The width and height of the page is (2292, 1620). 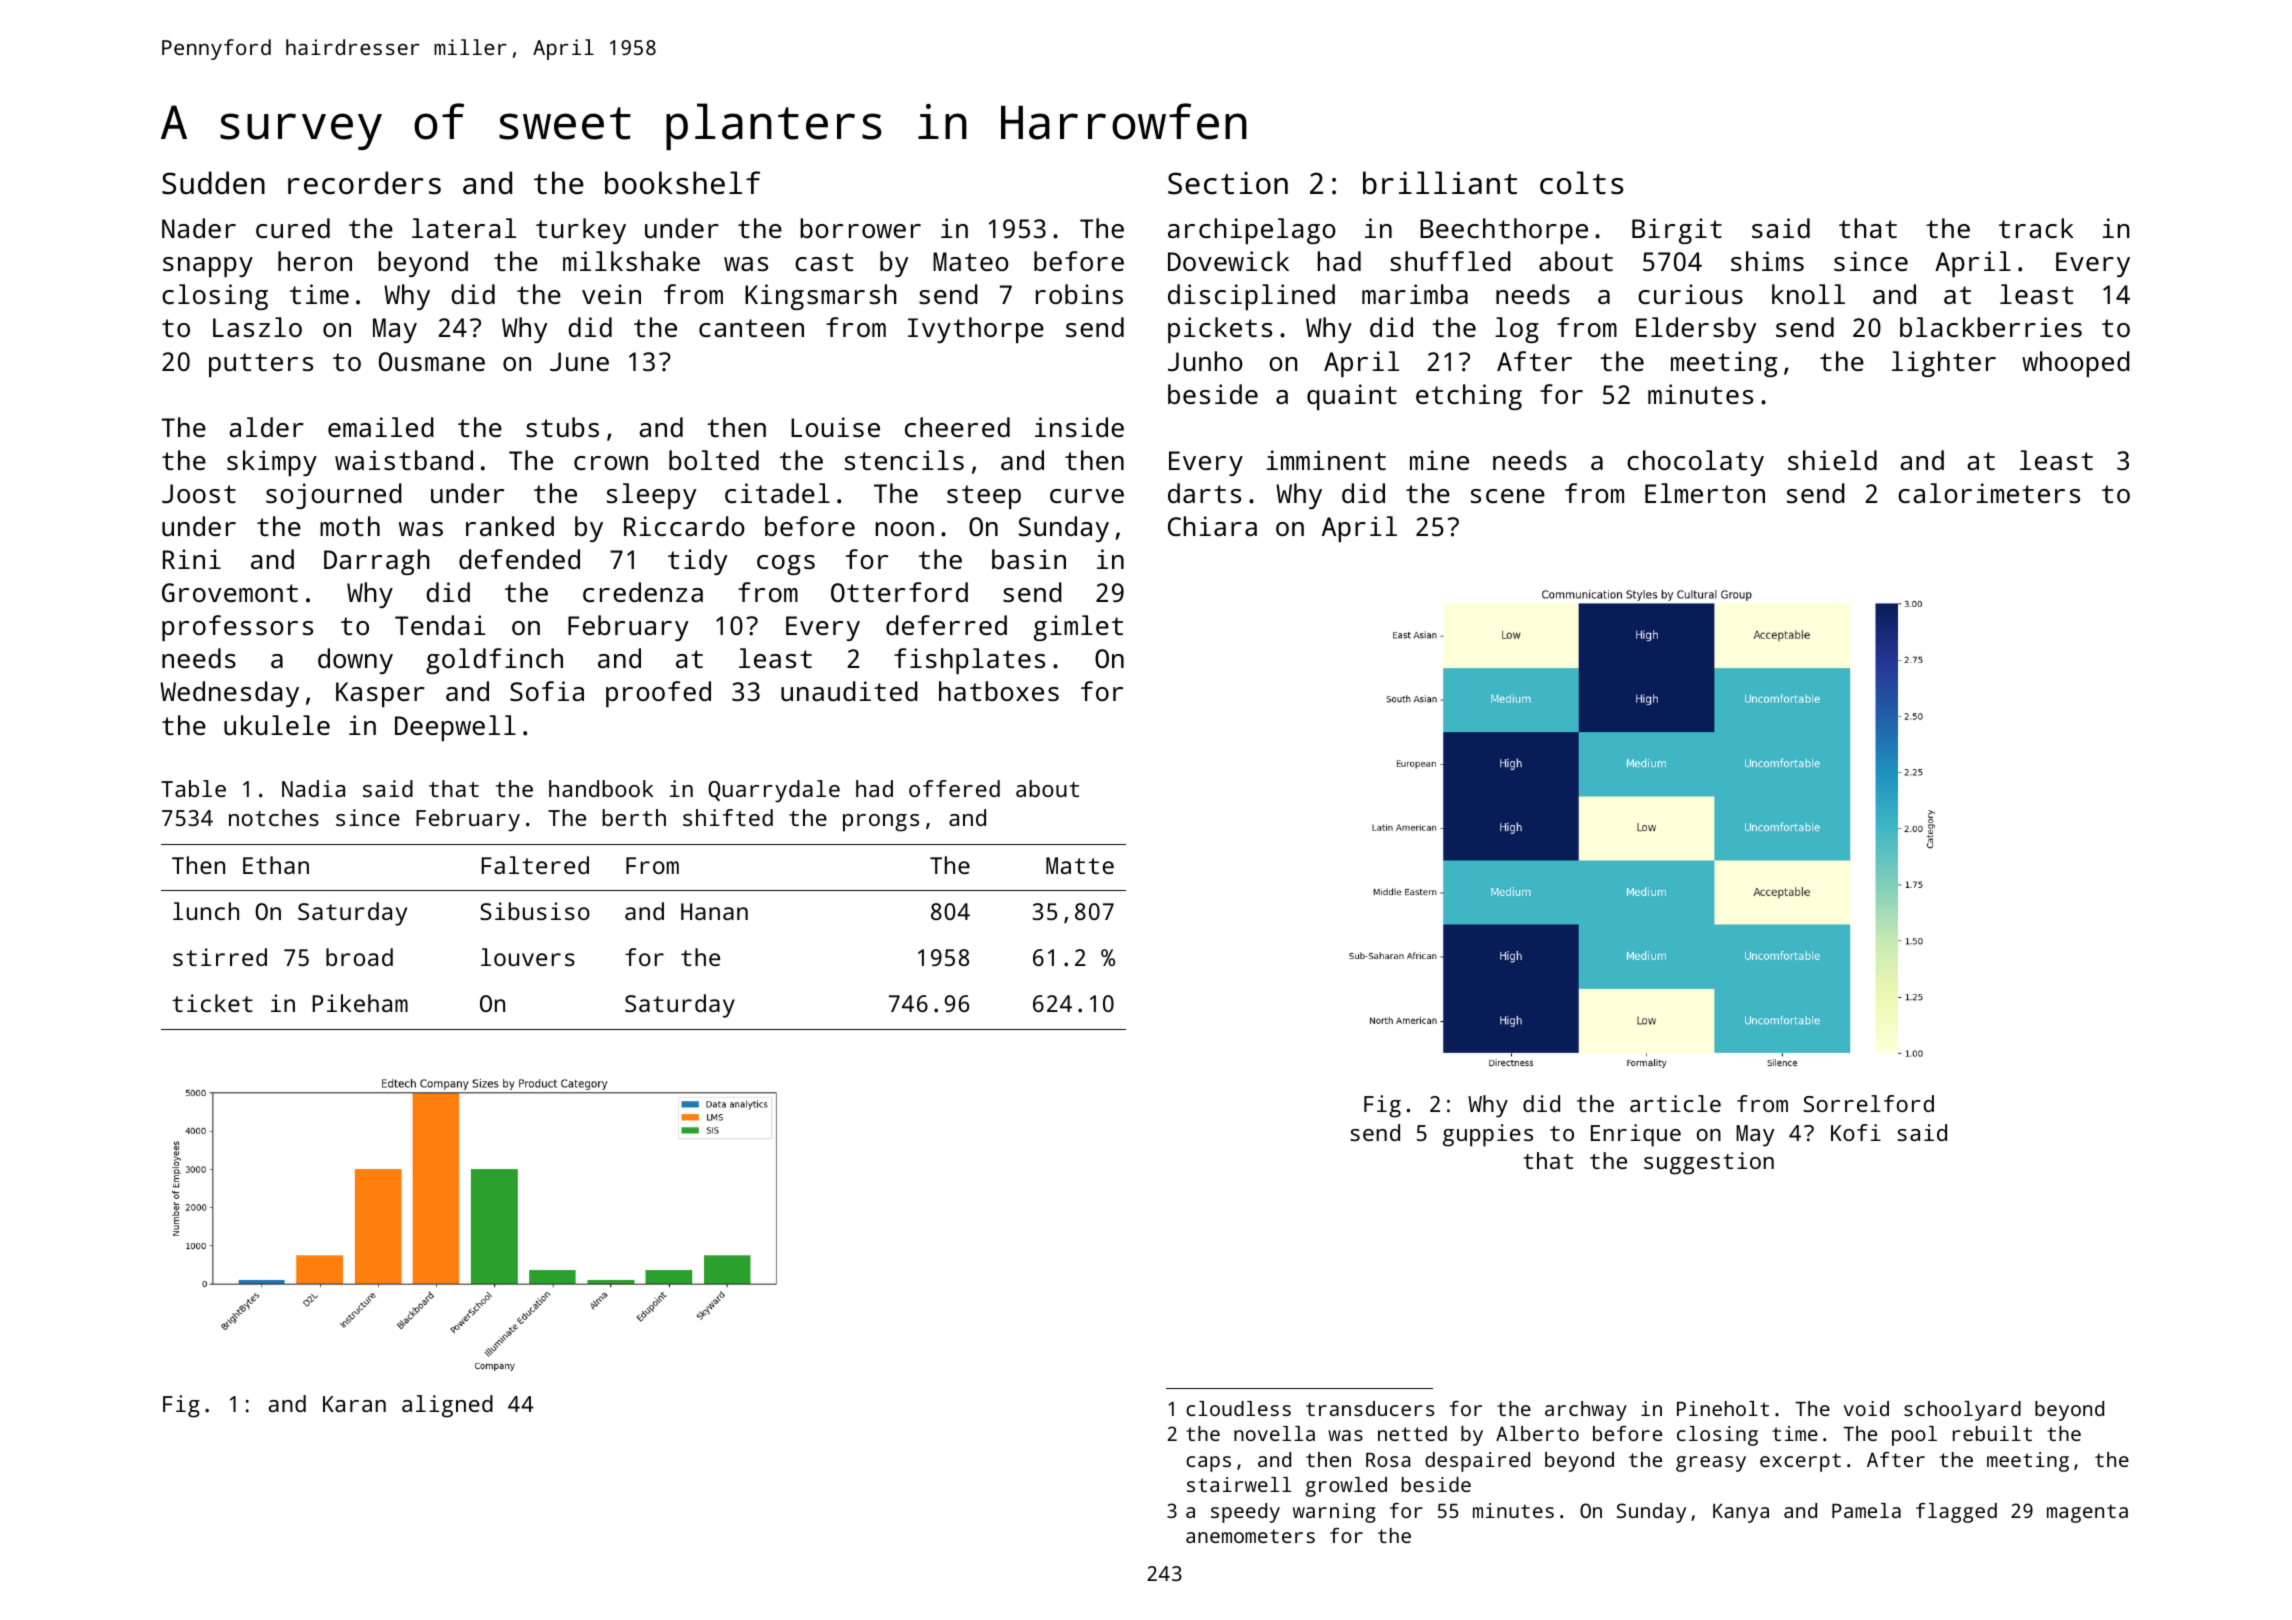 What do you see at coordinates (364, 183) in the page?
I see `recorders` at bounding box center [364, 183].
